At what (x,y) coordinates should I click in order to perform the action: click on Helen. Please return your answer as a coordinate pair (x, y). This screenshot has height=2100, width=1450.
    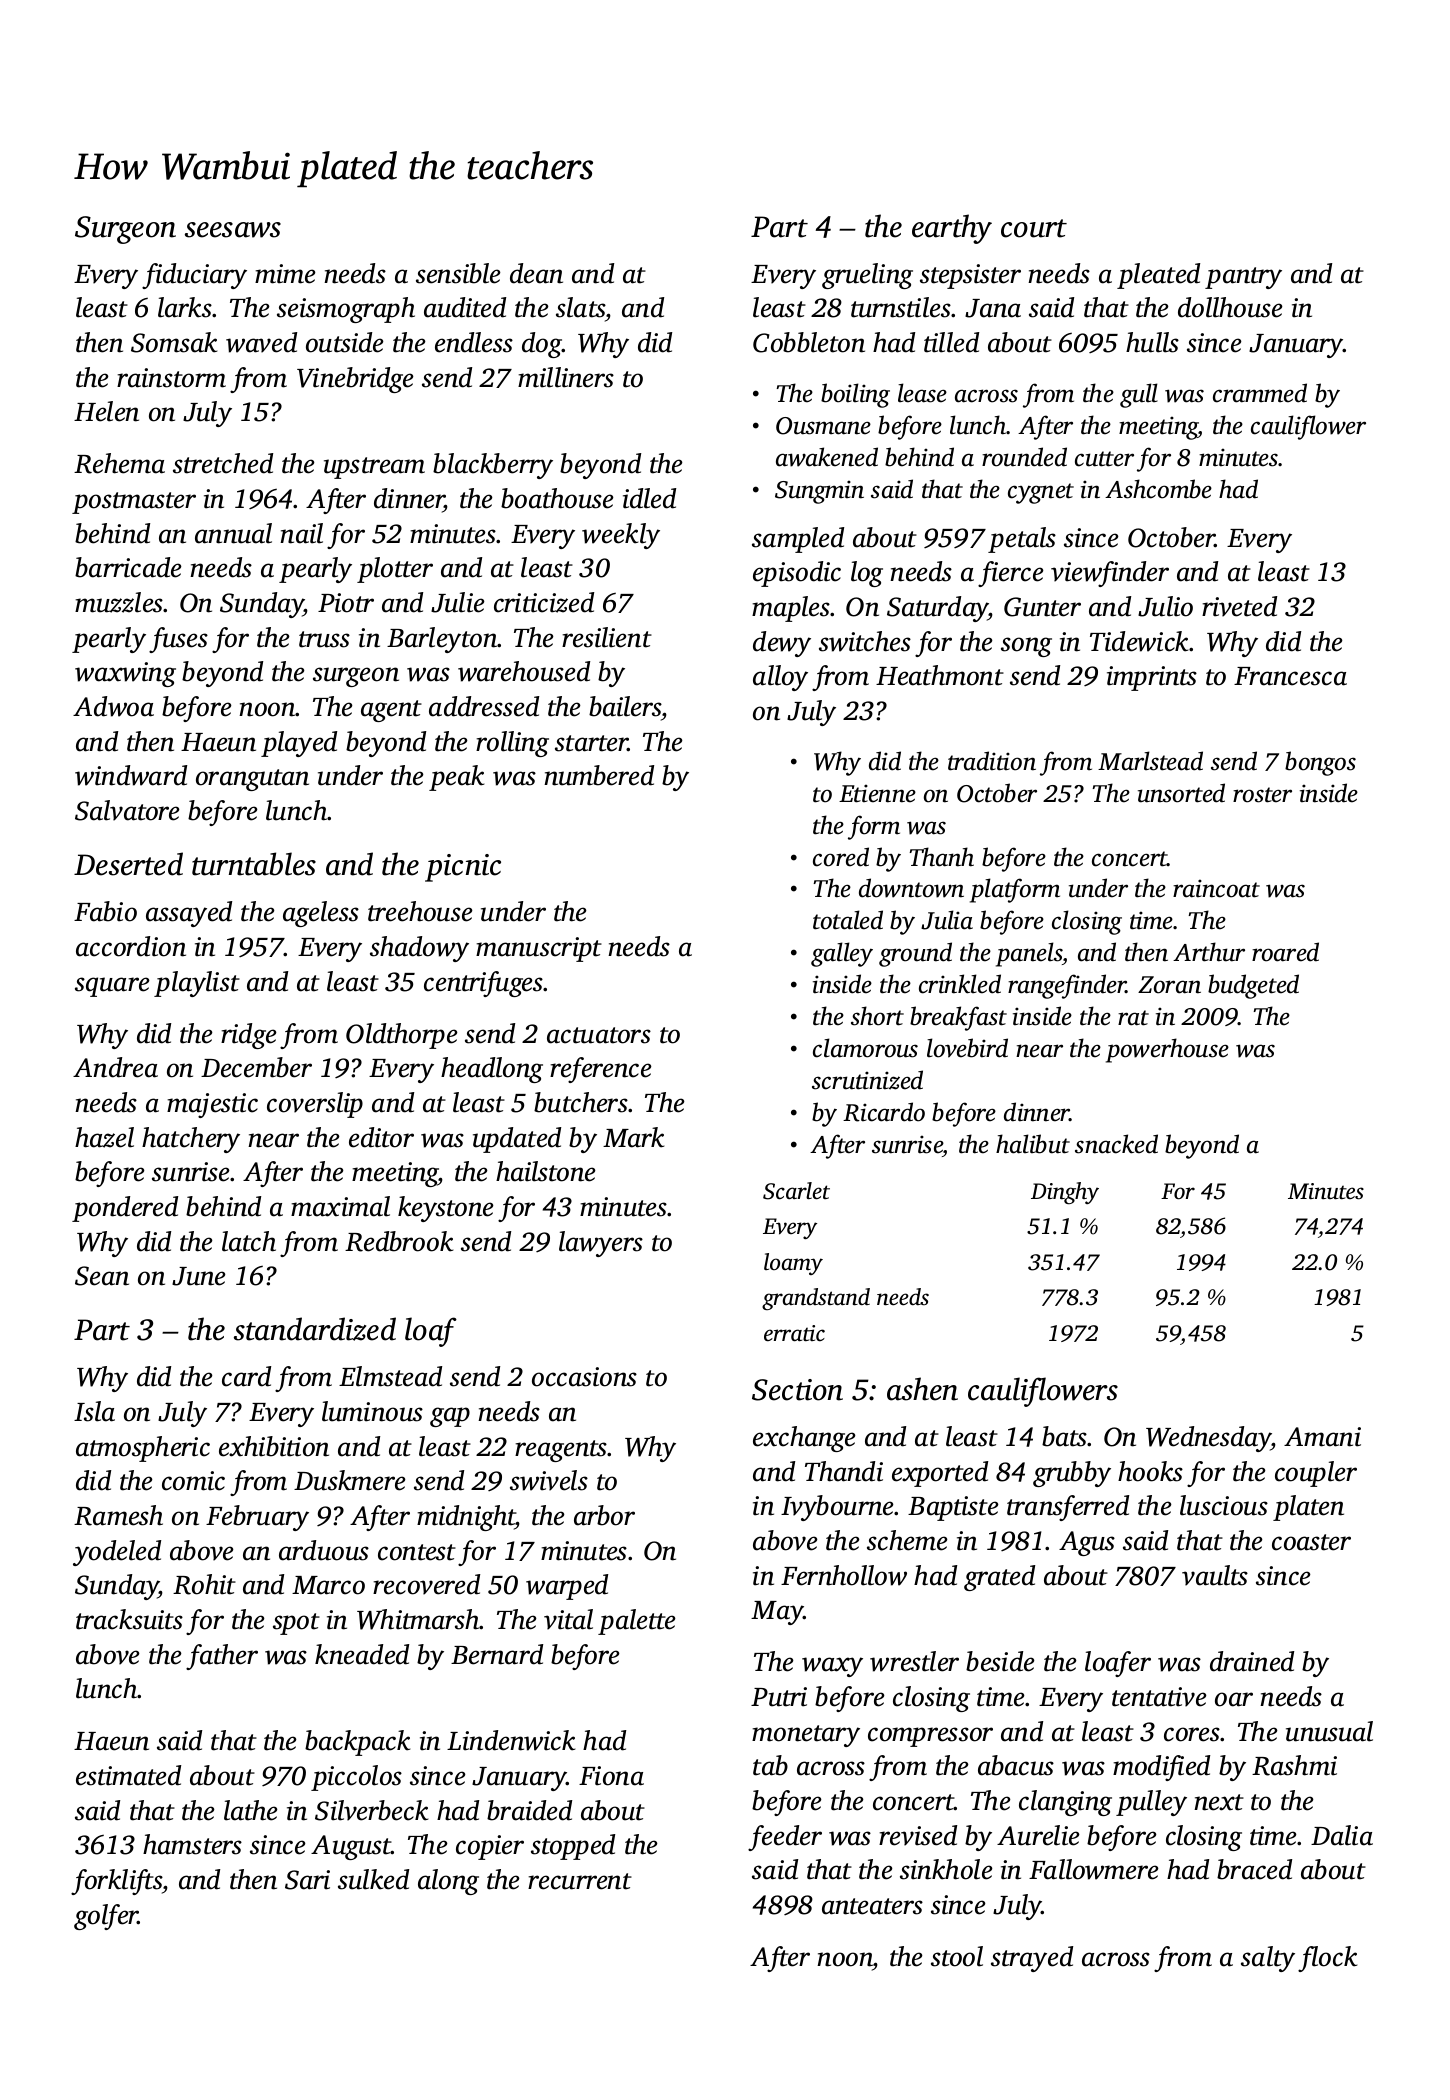
    Looking at the image, I should click on (106, 411).
